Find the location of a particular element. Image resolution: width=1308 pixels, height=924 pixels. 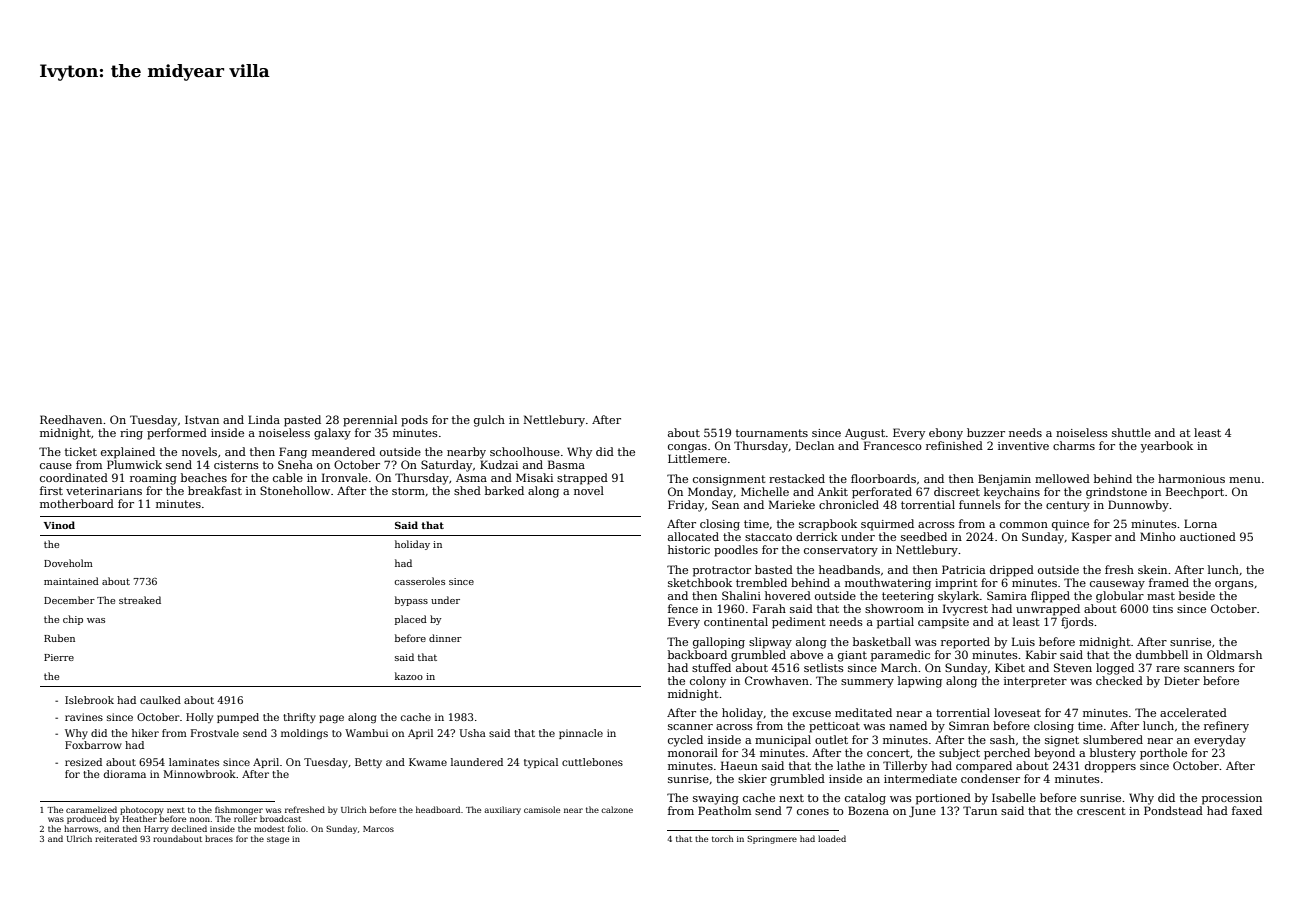

maintained is located at coordinates (71, 581).
